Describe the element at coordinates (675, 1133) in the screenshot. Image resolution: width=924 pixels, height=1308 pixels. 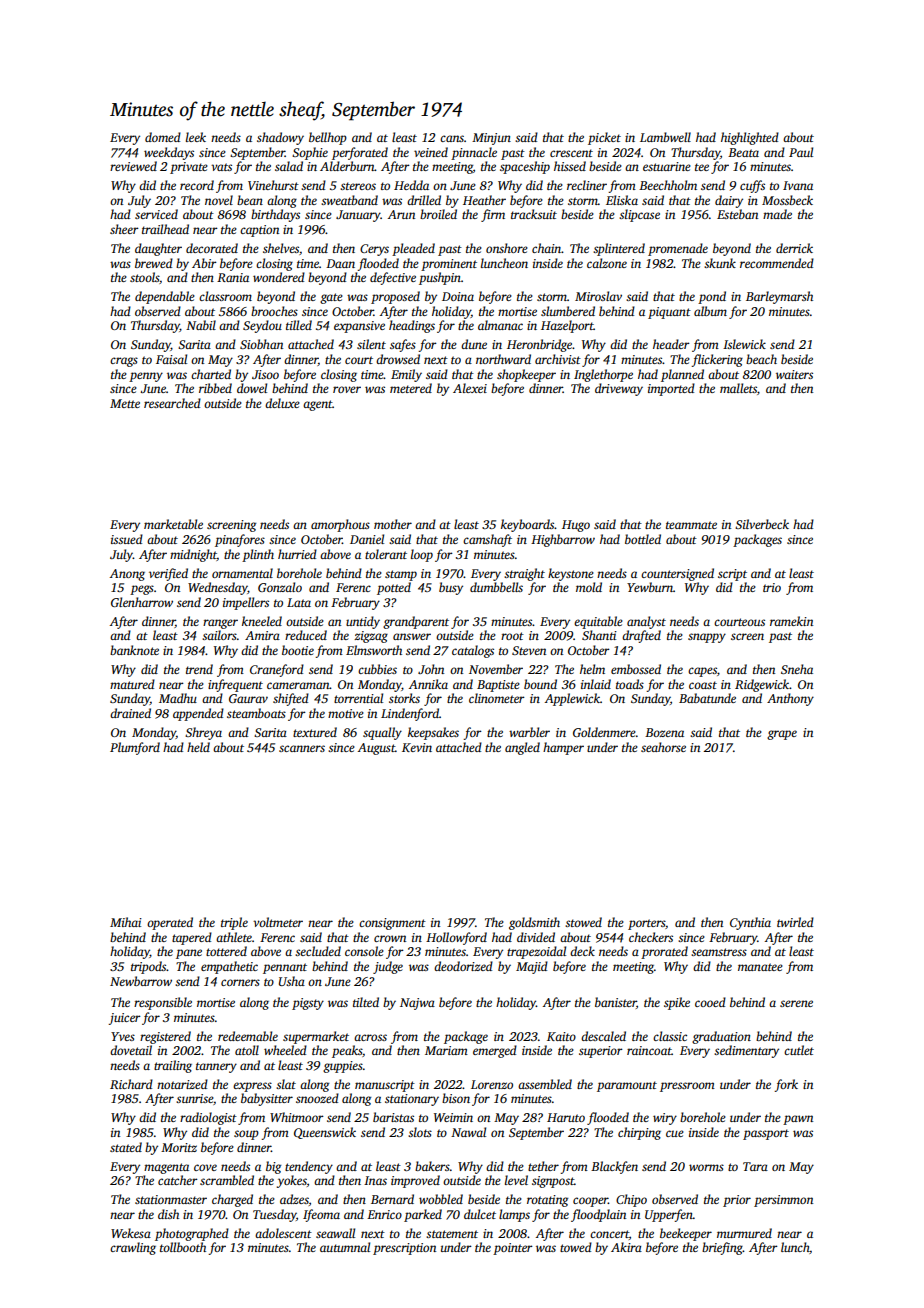
I see `cue` at that location.
